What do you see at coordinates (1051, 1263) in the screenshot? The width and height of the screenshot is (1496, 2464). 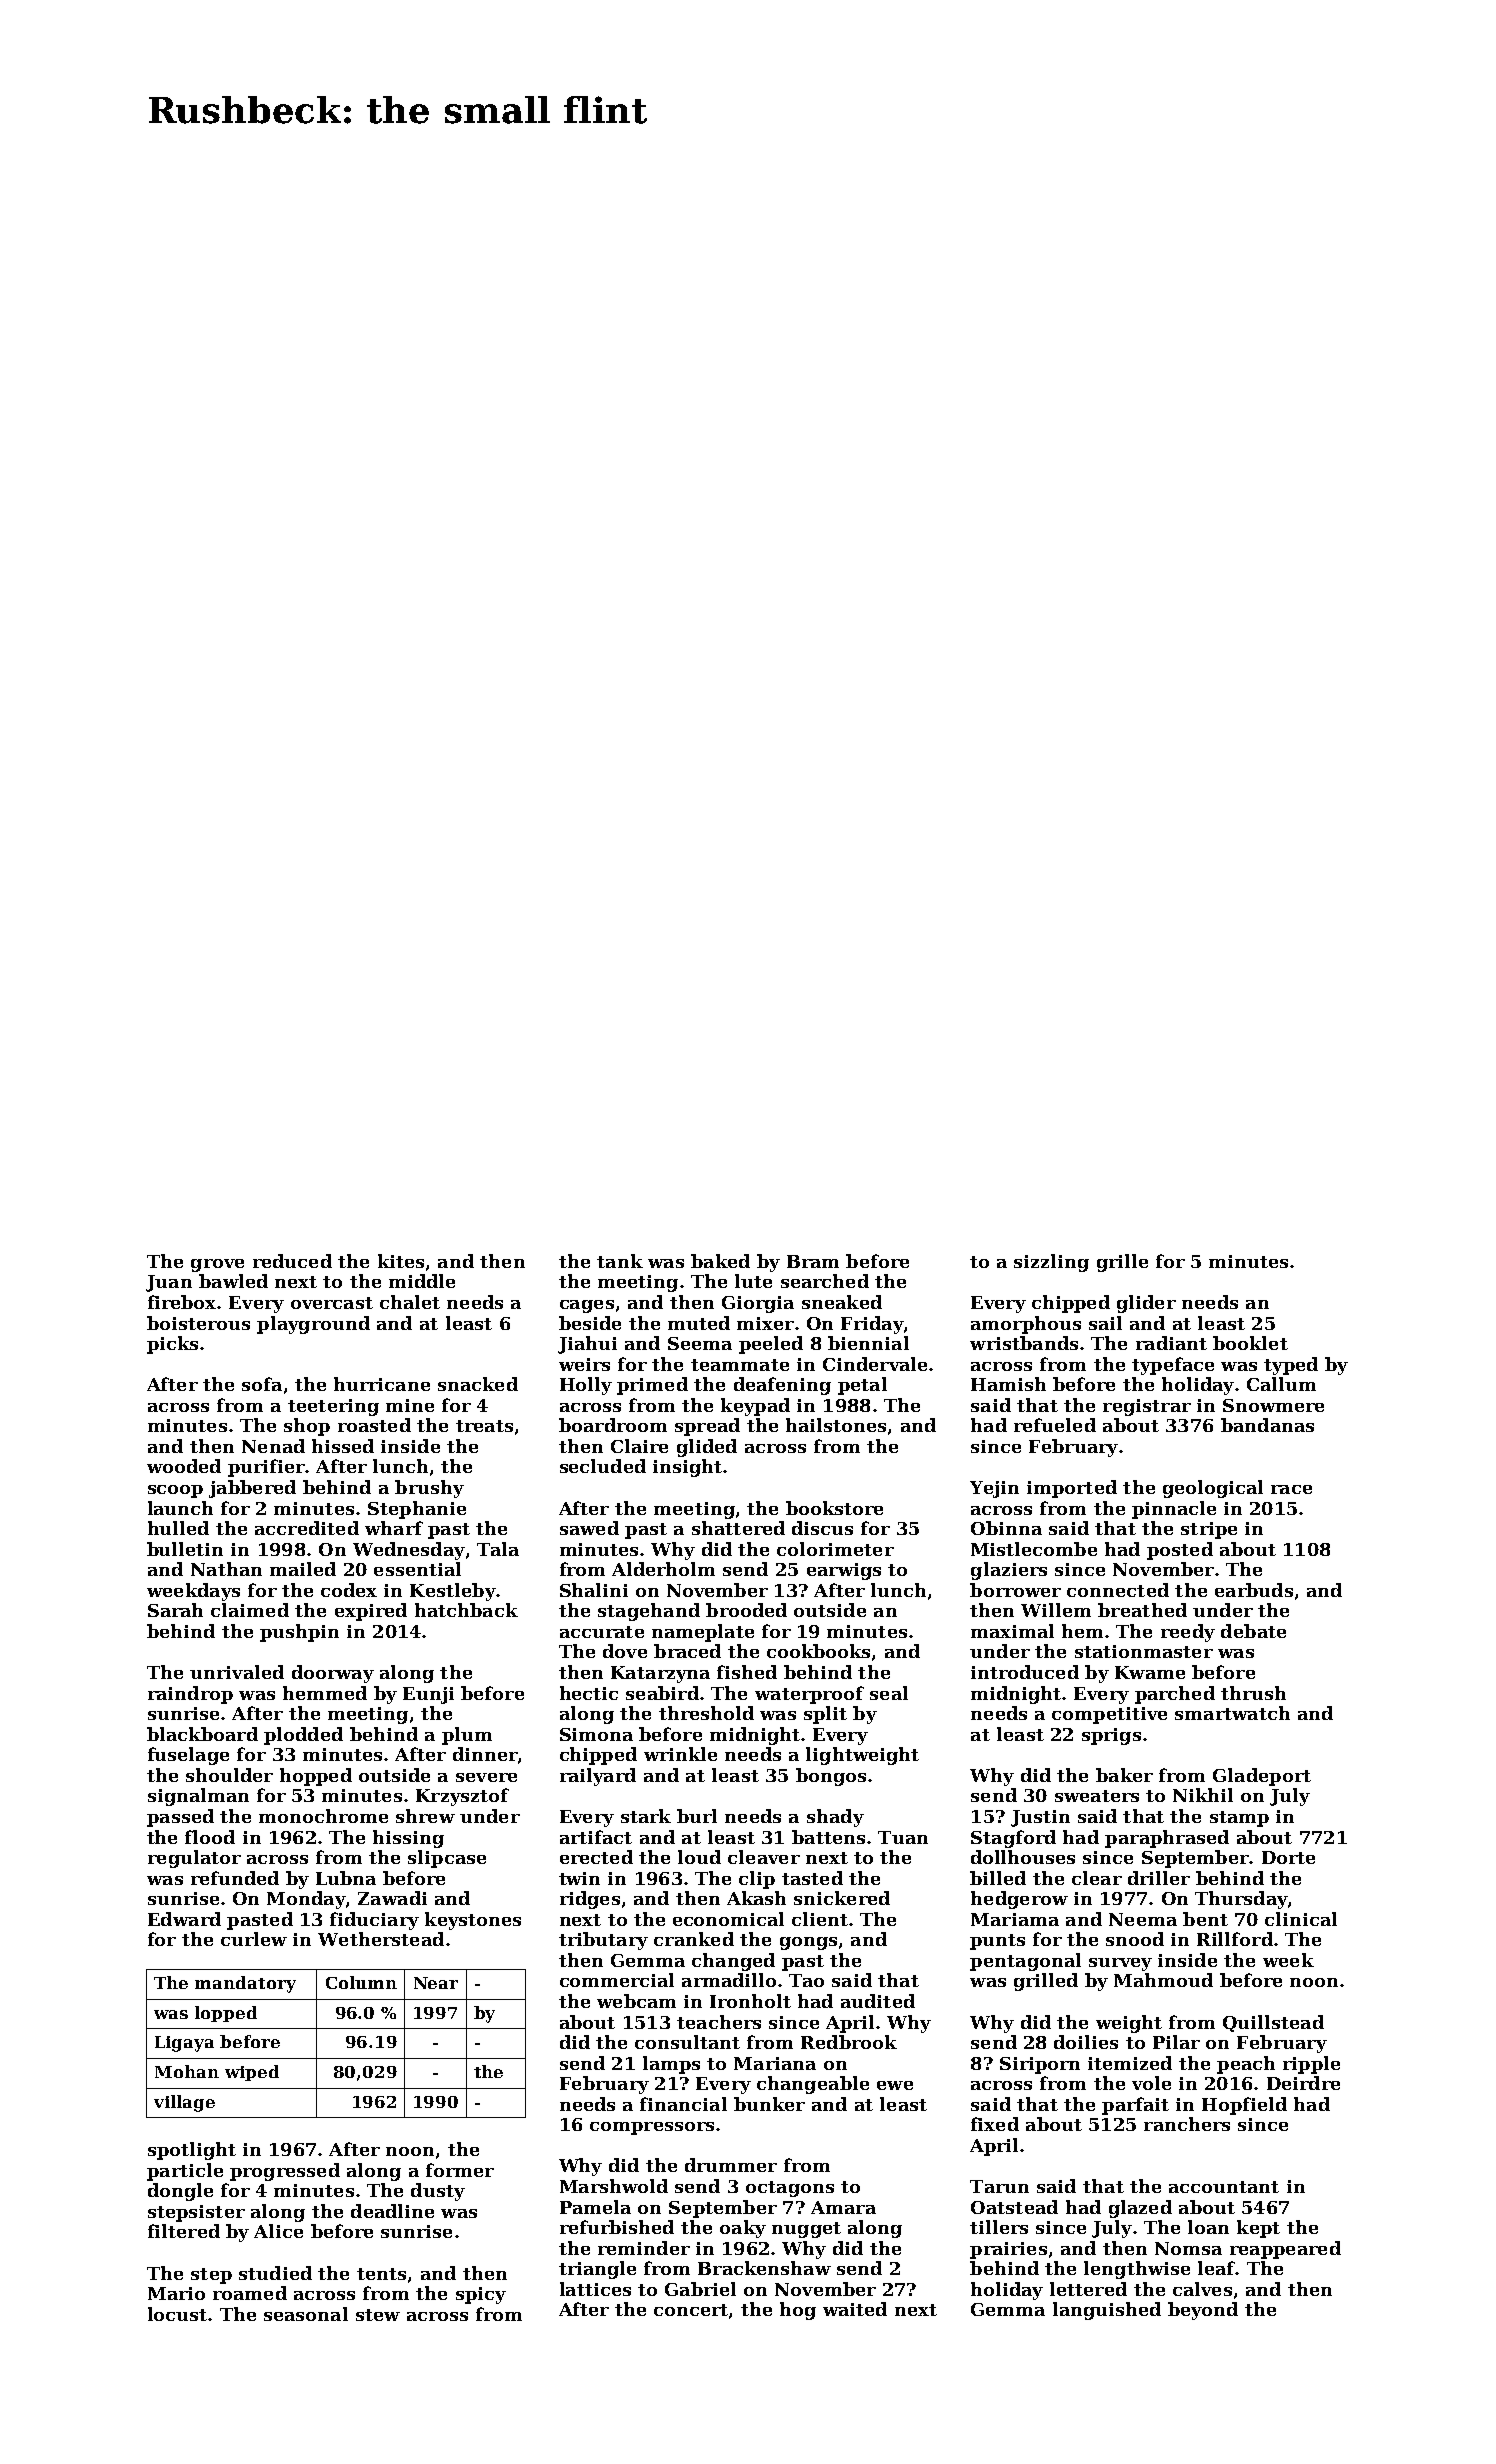 I see `sizzling` at bounding box center [1051, 1263].
